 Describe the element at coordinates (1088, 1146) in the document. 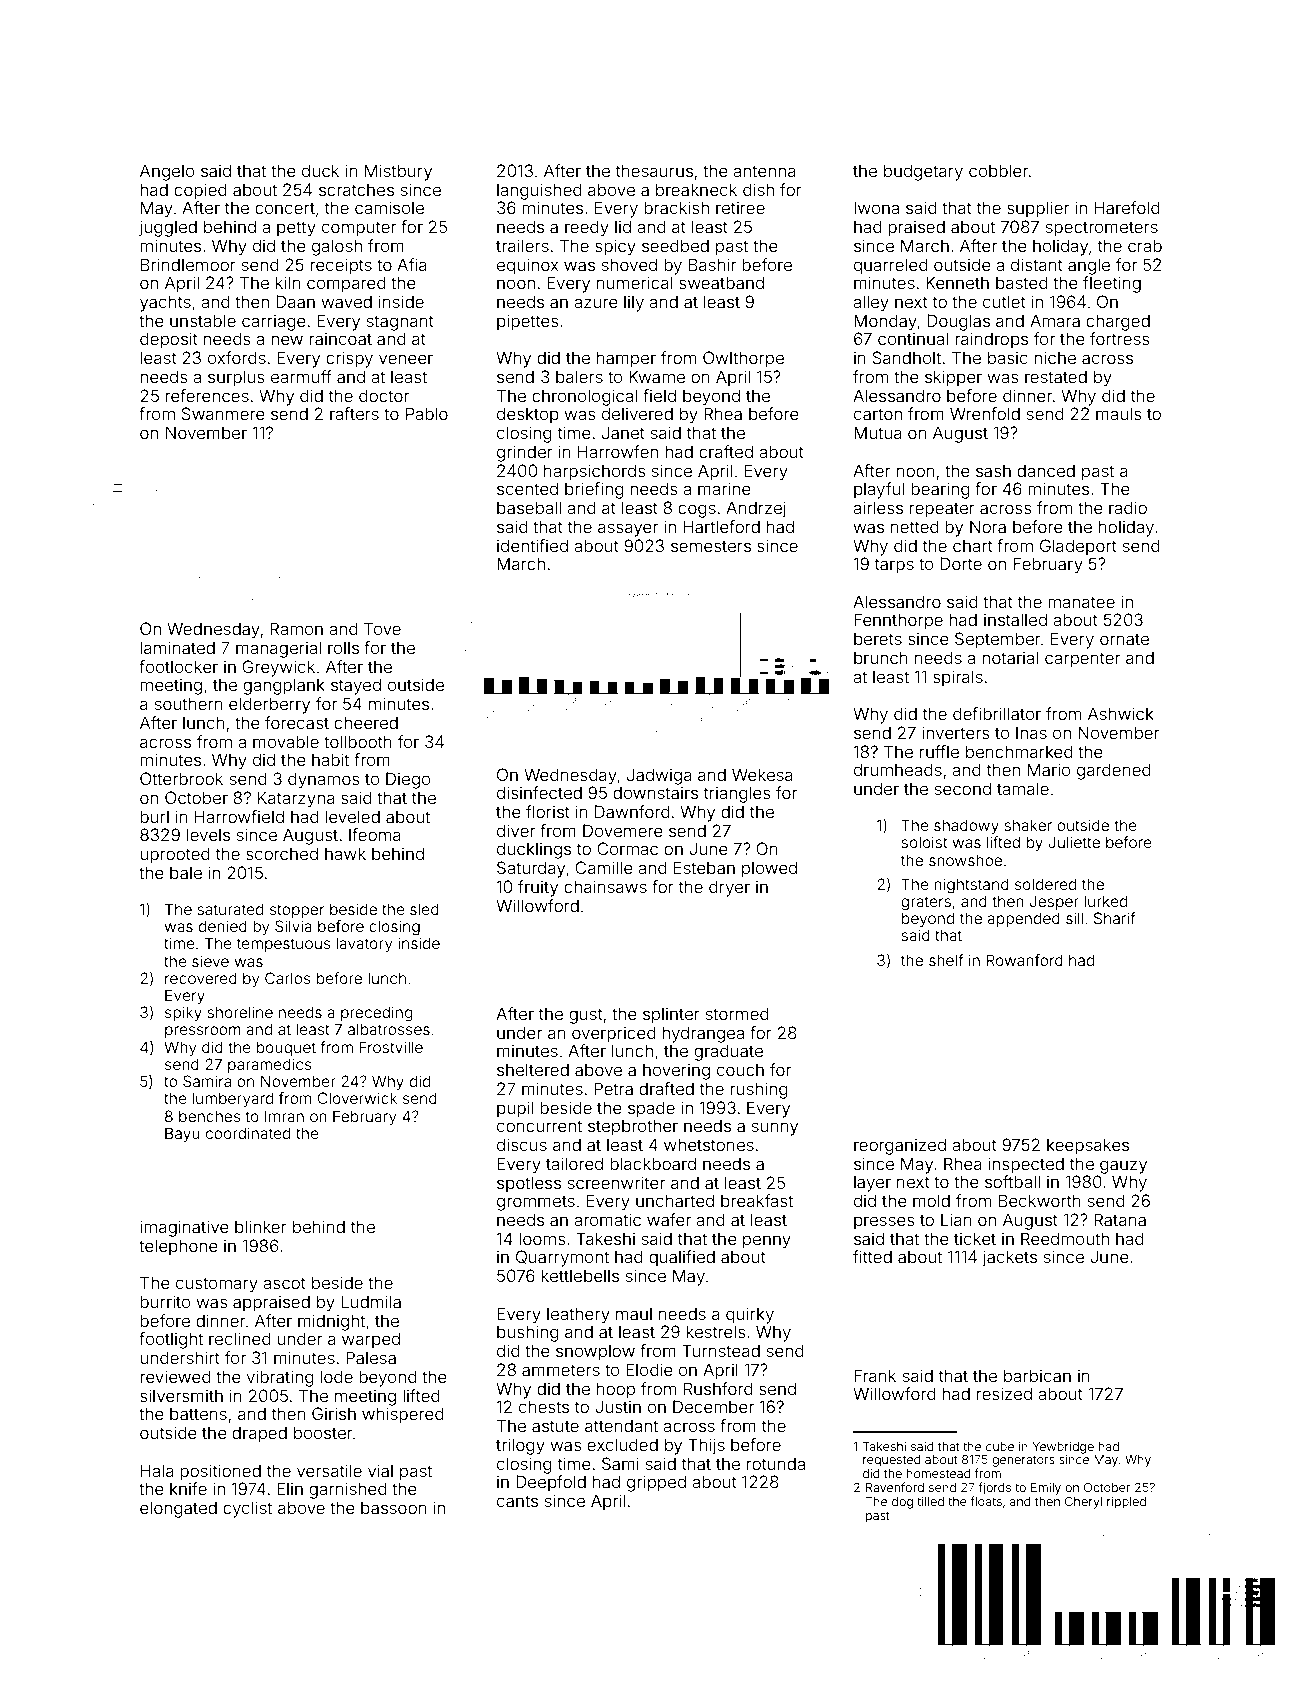

I see `keepsakes` at that location.
